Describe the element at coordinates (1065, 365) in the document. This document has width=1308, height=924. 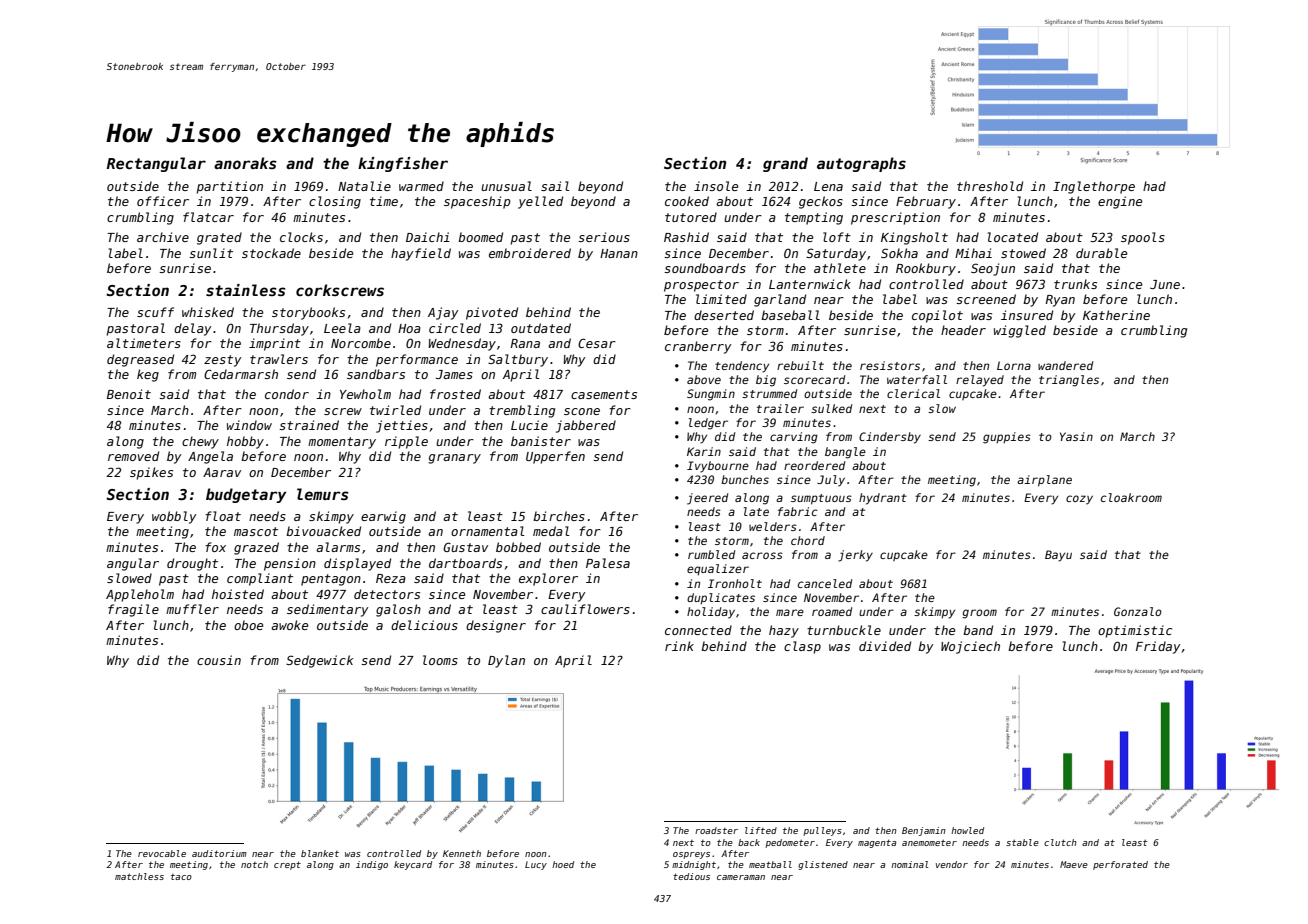
I see `wandered` at that location.
